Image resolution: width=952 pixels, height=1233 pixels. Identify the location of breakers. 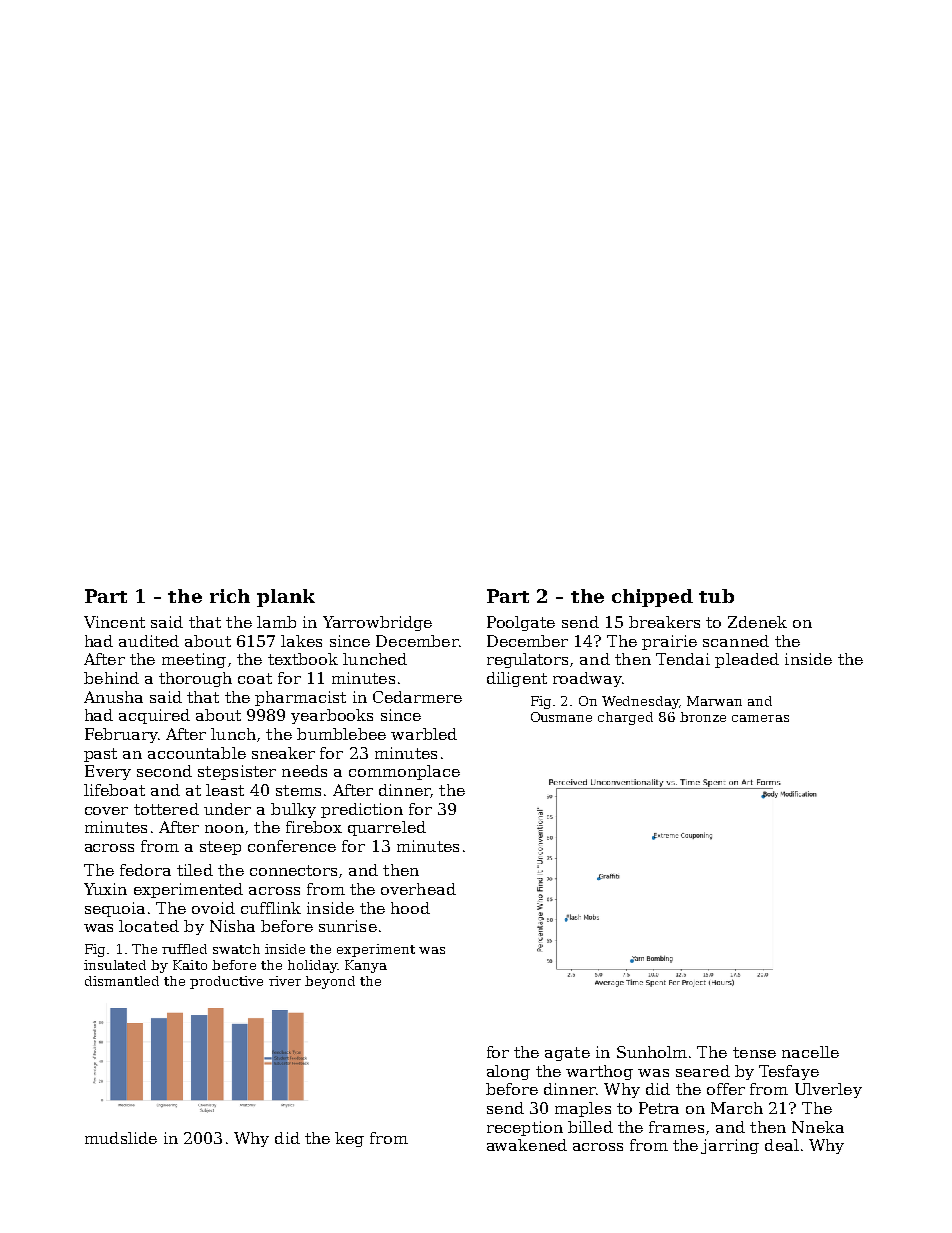
(664, 622).
